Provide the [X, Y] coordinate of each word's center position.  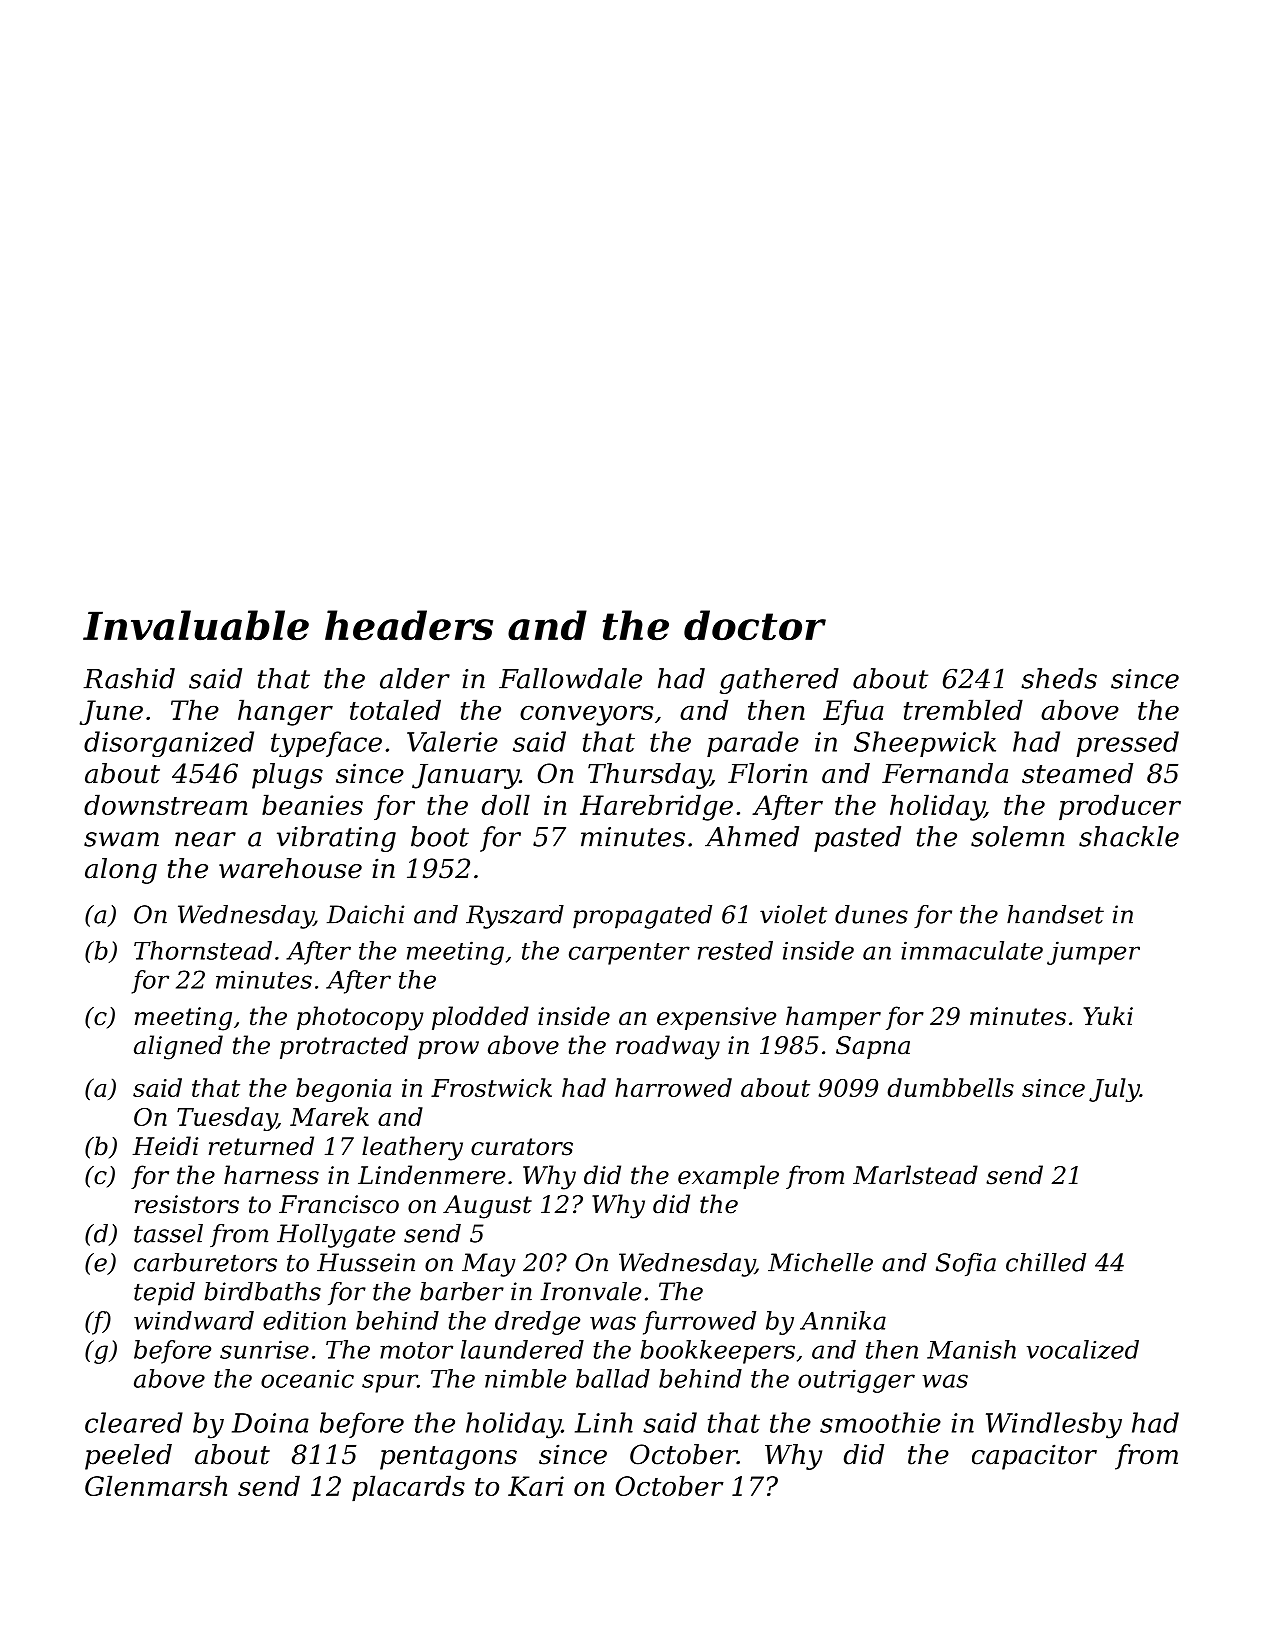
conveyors [586, 715]
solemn [1018, 836]
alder [415, 678]
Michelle [820, 1262]
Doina [270, 1423]
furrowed [699, 1323]
